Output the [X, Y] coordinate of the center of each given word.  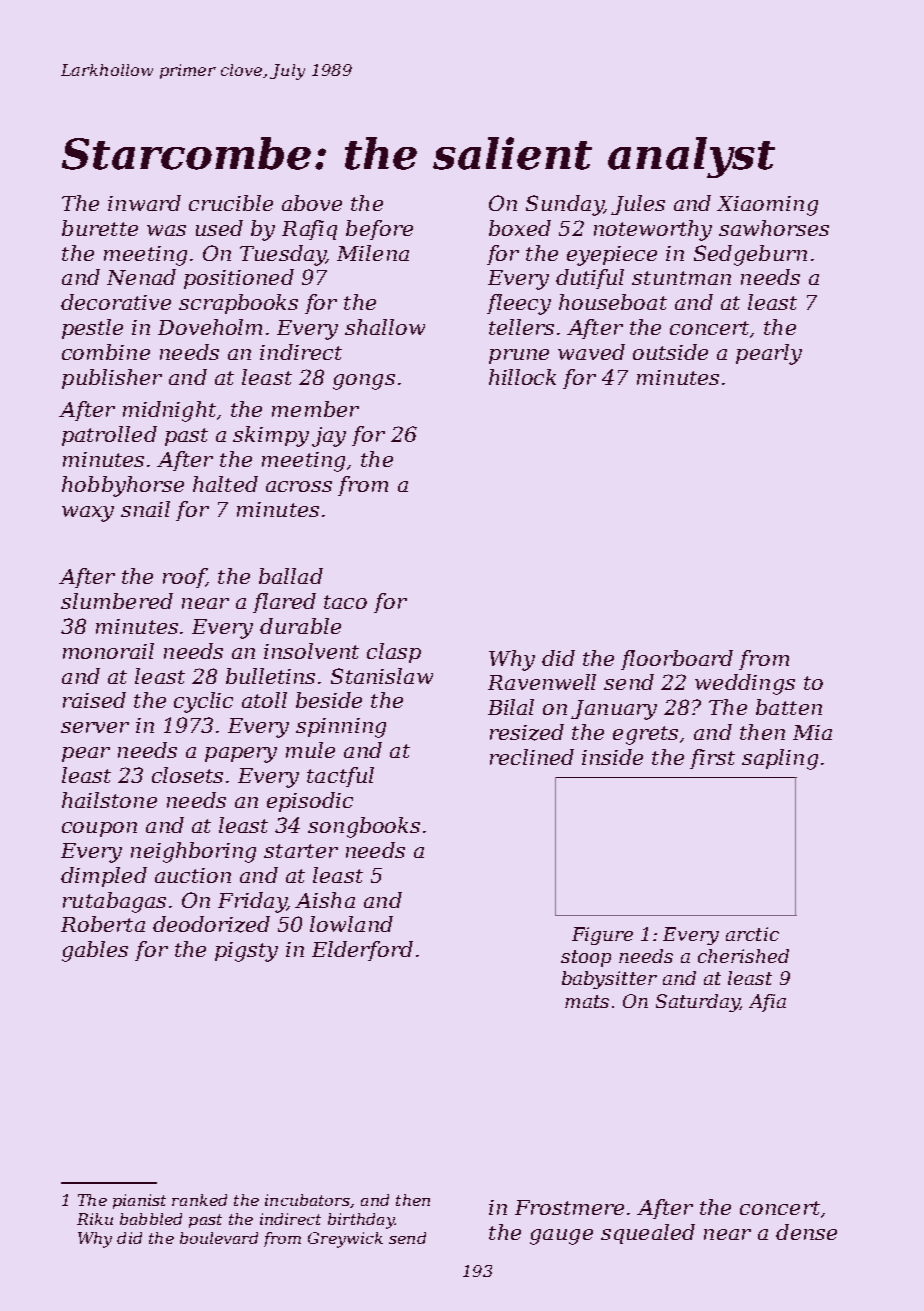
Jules [638, 205]
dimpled [104, 877]
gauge [561, 1237]
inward [144, 203]
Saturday [698, 1003]
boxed [520, 228]
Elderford [362, 951]
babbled [151, 1219]
